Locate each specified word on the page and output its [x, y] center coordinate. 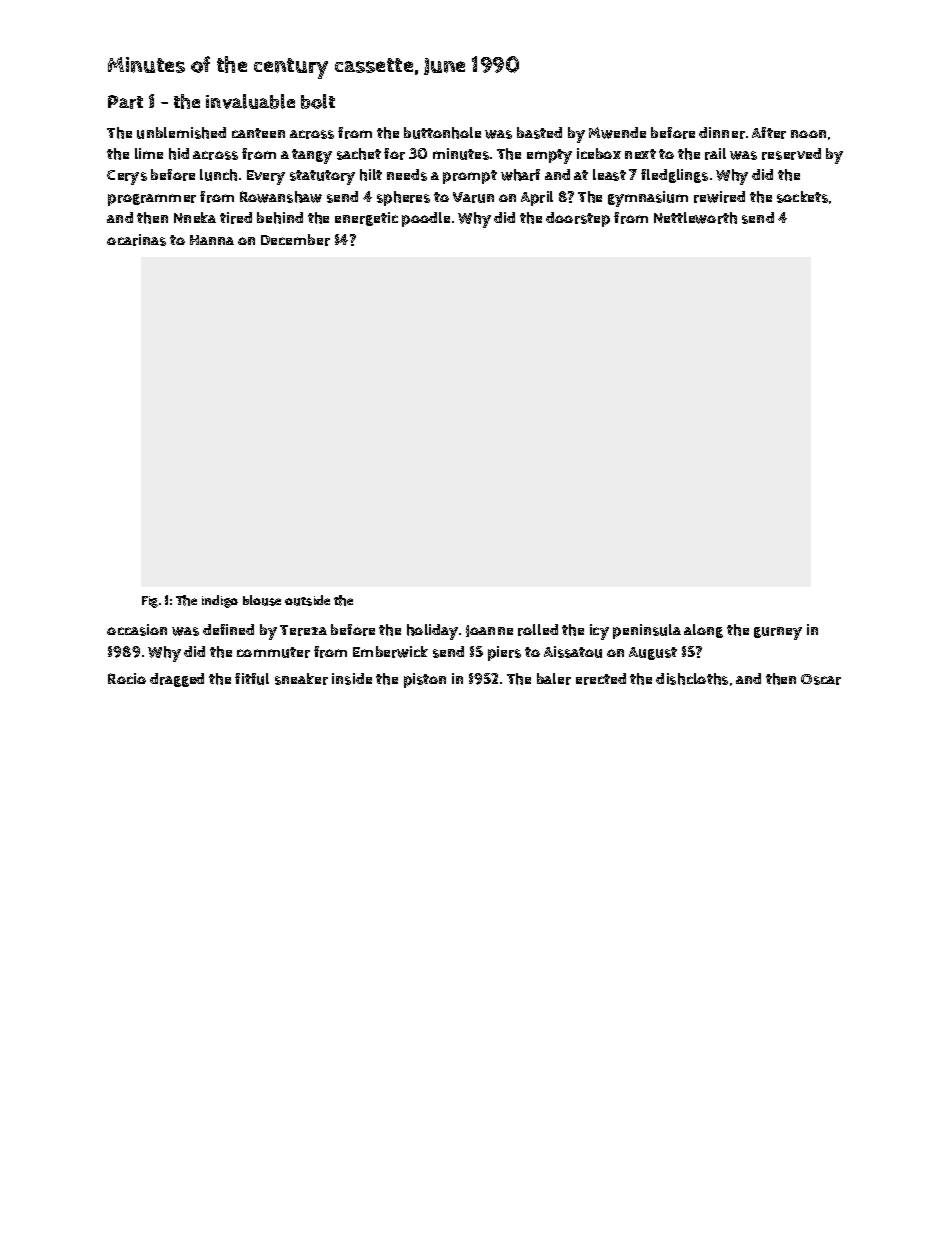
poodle [426, 219]
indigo [220, 601]
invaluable [250, 101]
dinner [722, 133]
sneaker [301, 679]
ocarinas [136, 240]
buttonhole [442, 133]
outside [307, 600]
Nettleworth [695, 218]
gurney [778, 633]
